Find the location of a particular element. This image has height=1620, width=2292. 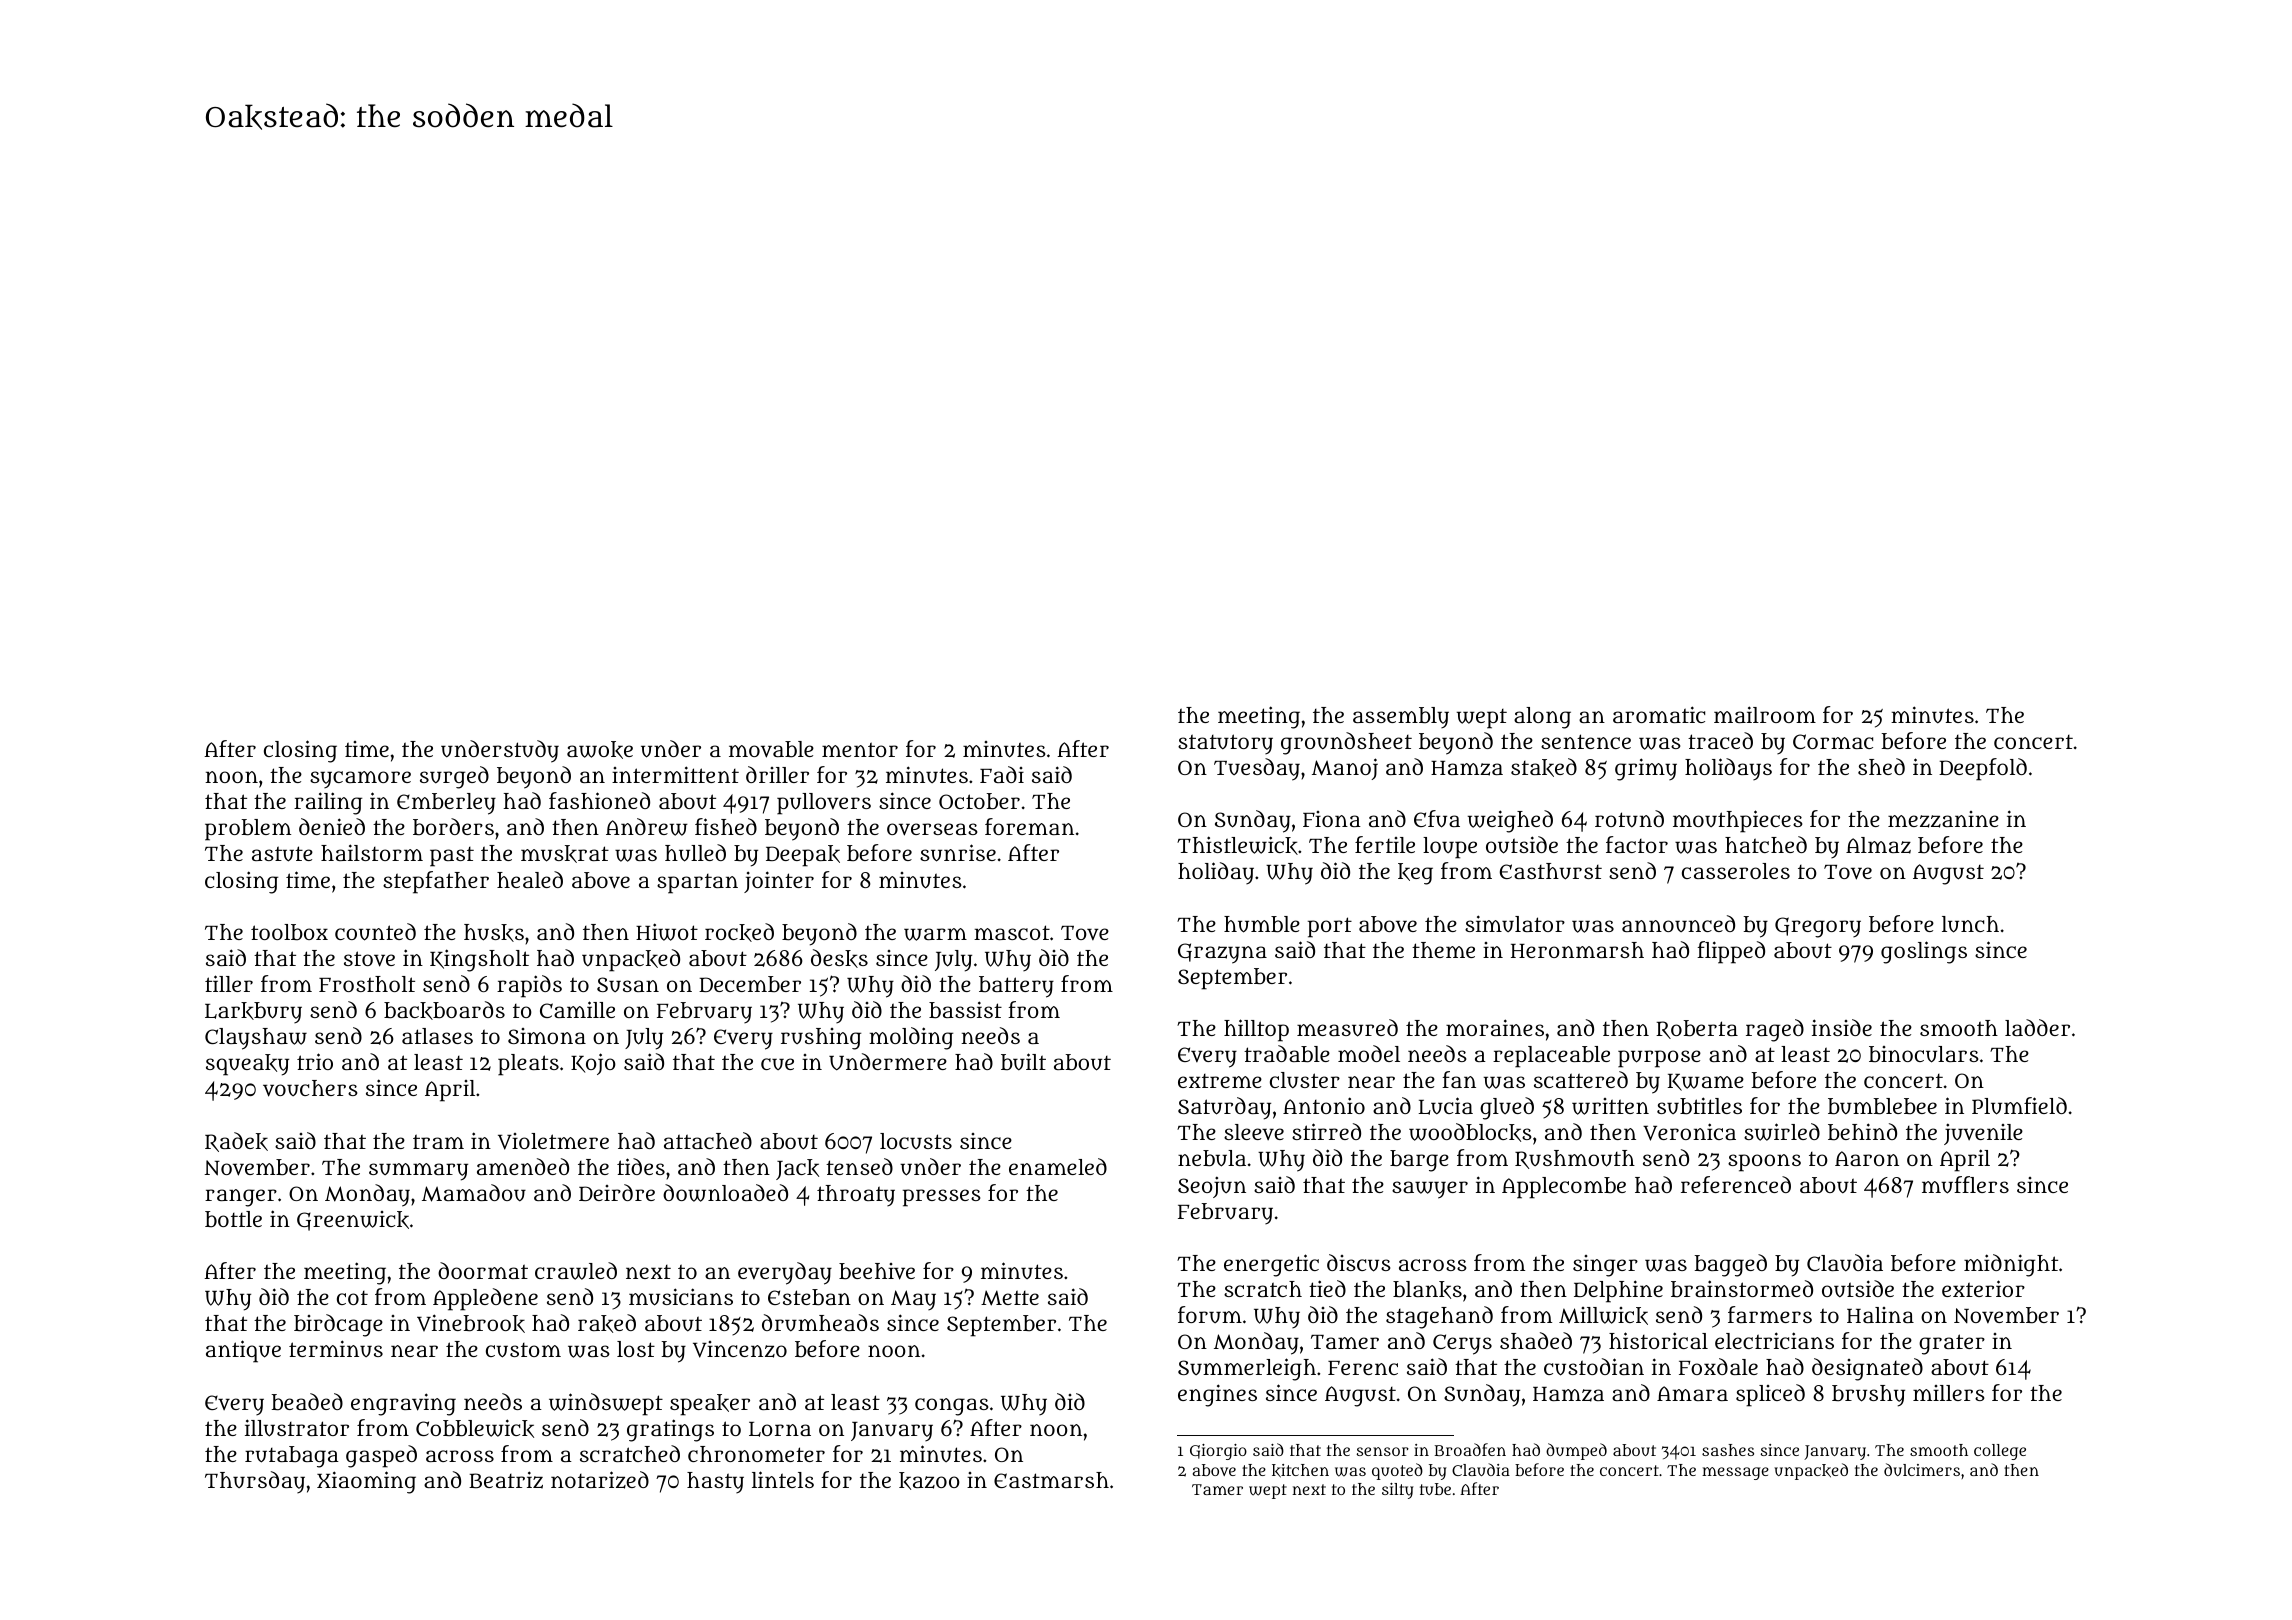

Violetmere is located at coordinates (553, 1141).
